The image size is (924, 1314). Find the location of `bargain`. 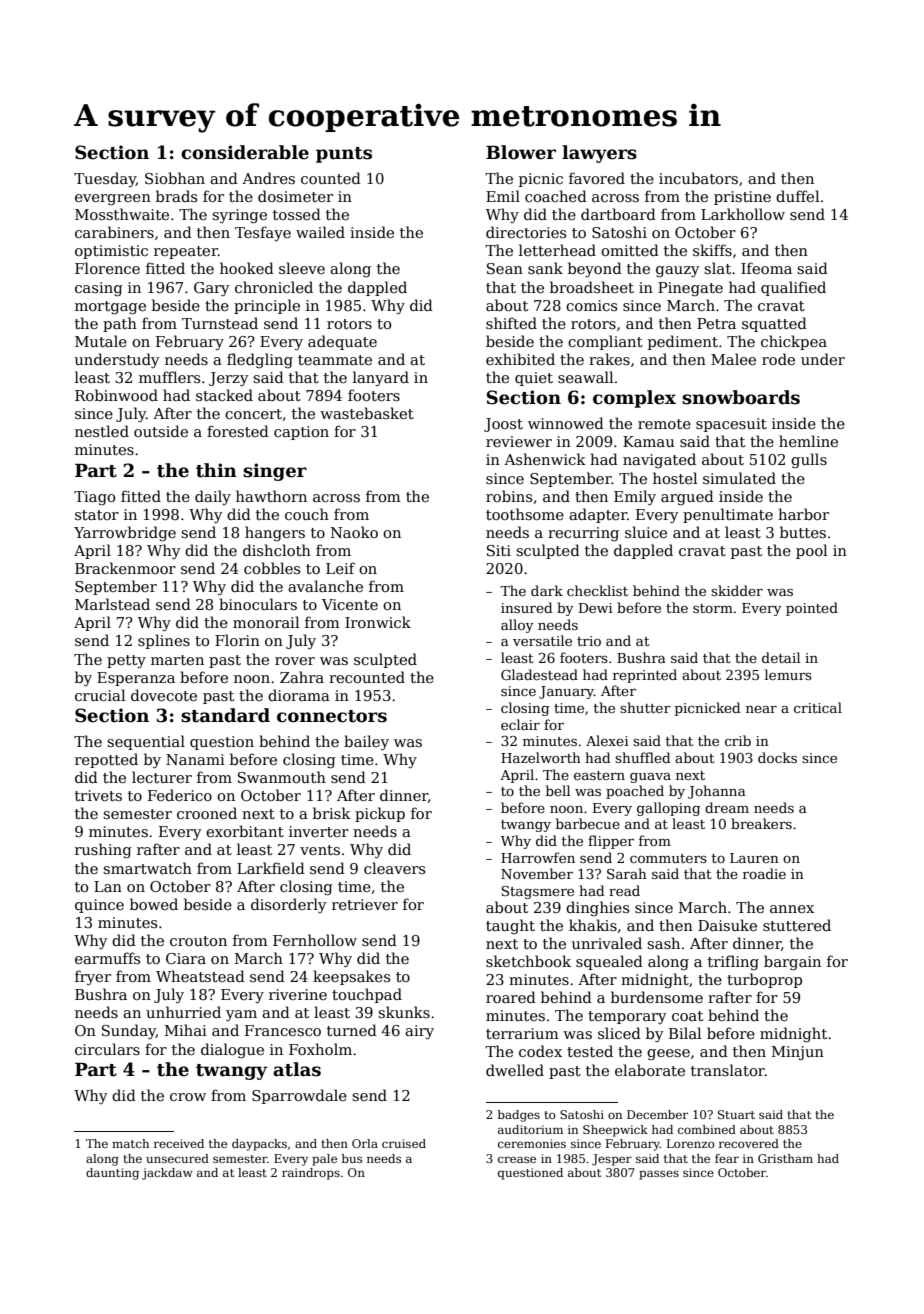

bargain is located at coordinates (792, 962).
